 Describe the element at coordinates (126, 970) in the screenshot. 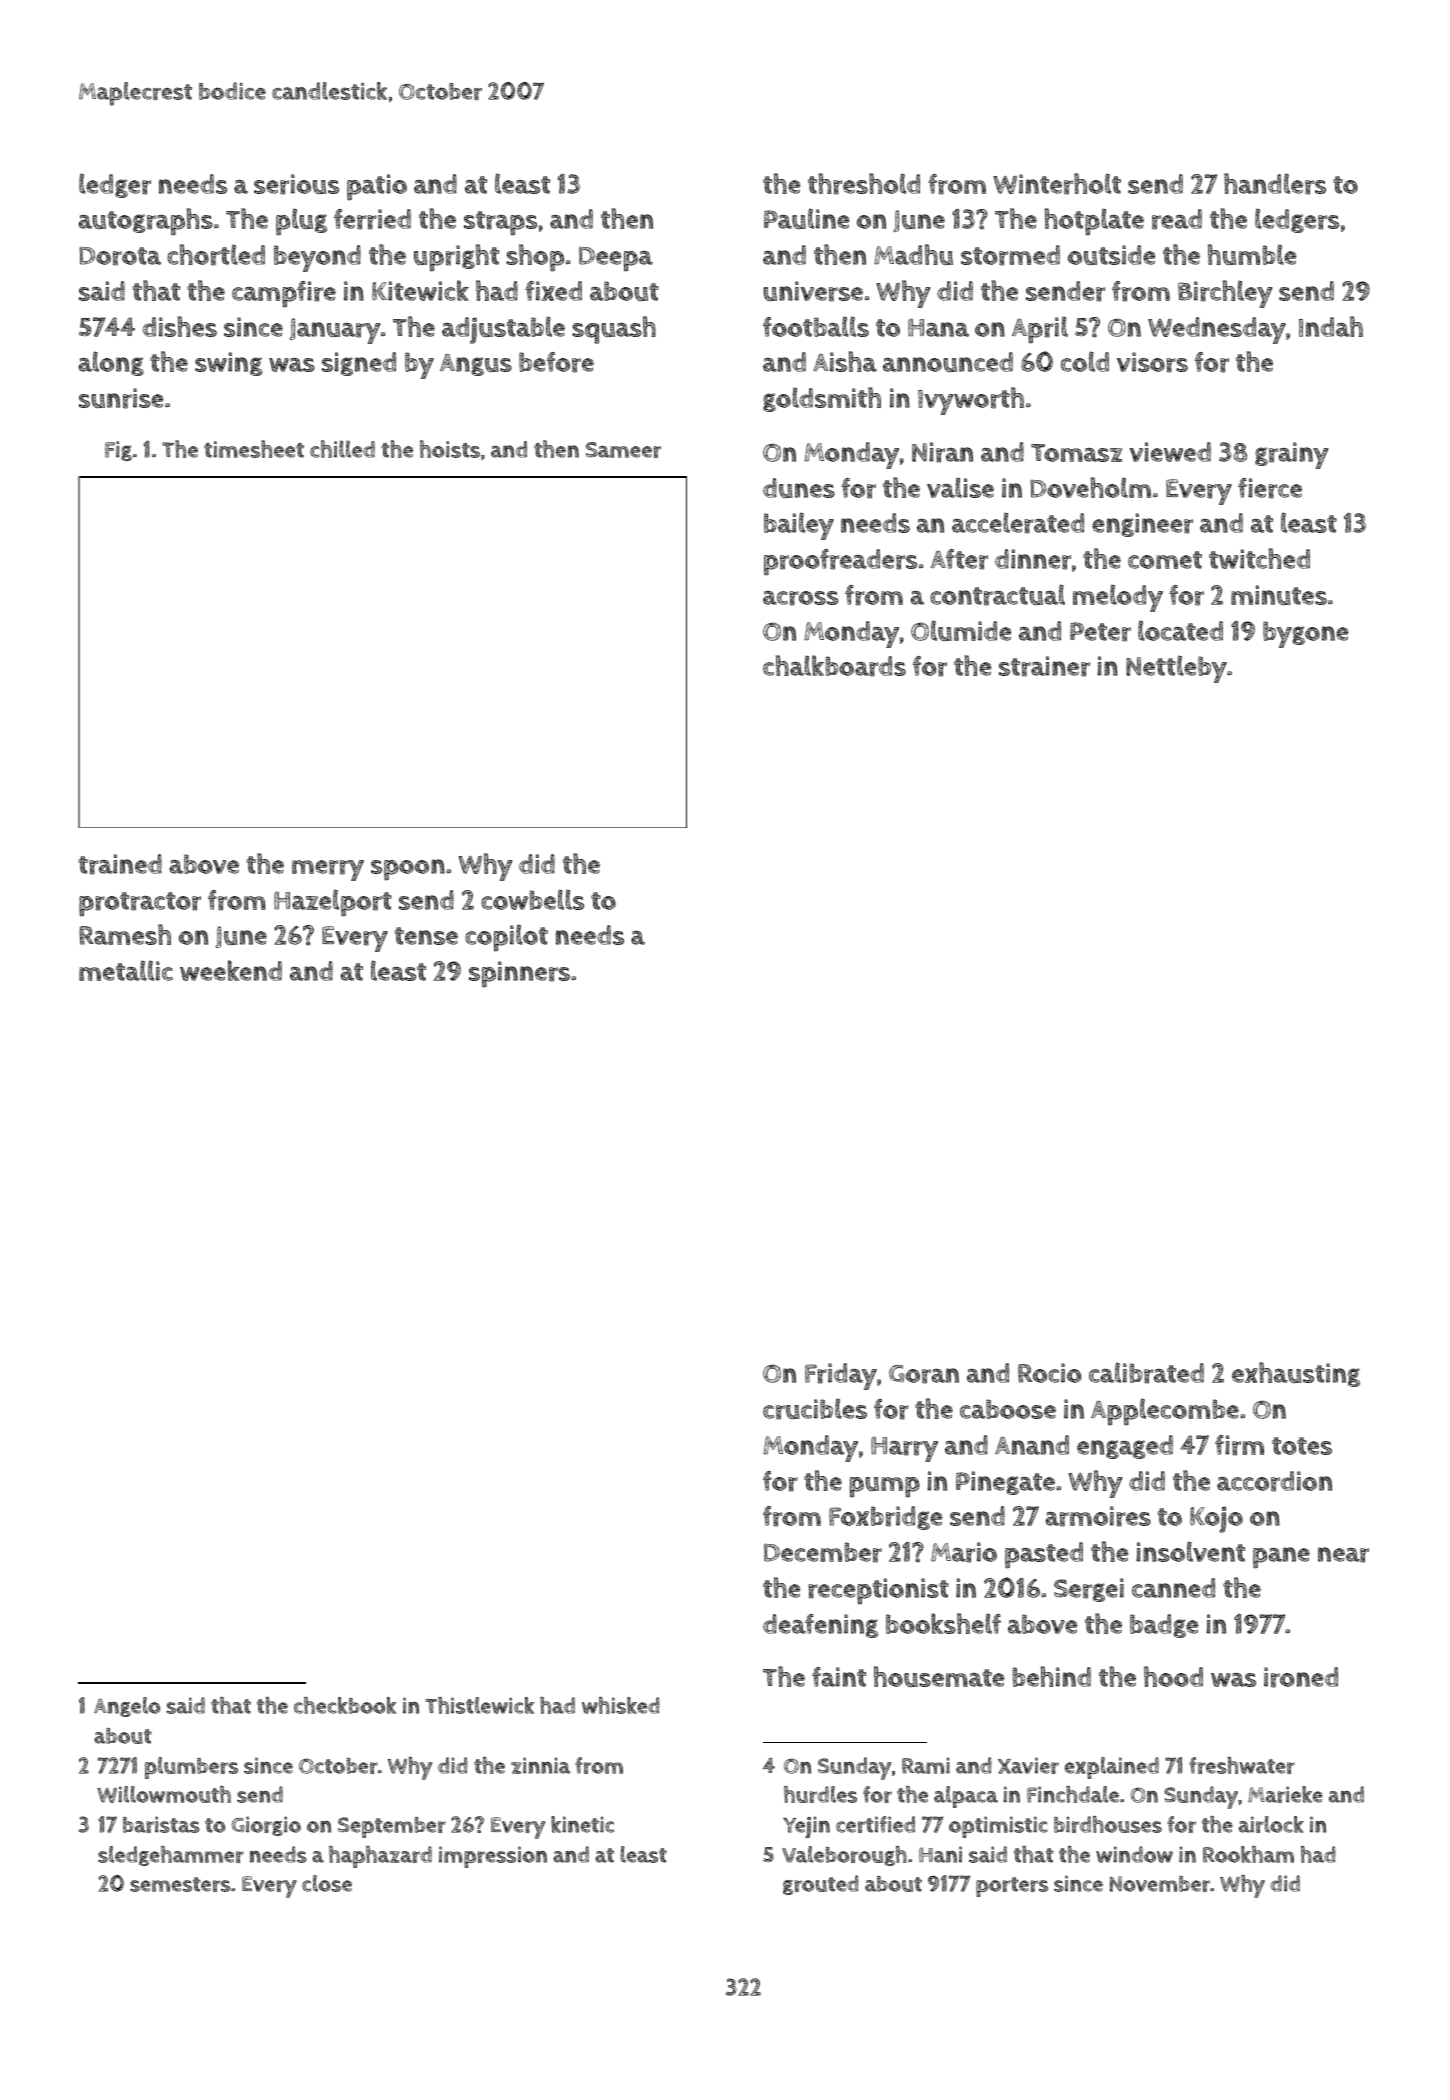

I see `metallic` at that location.
